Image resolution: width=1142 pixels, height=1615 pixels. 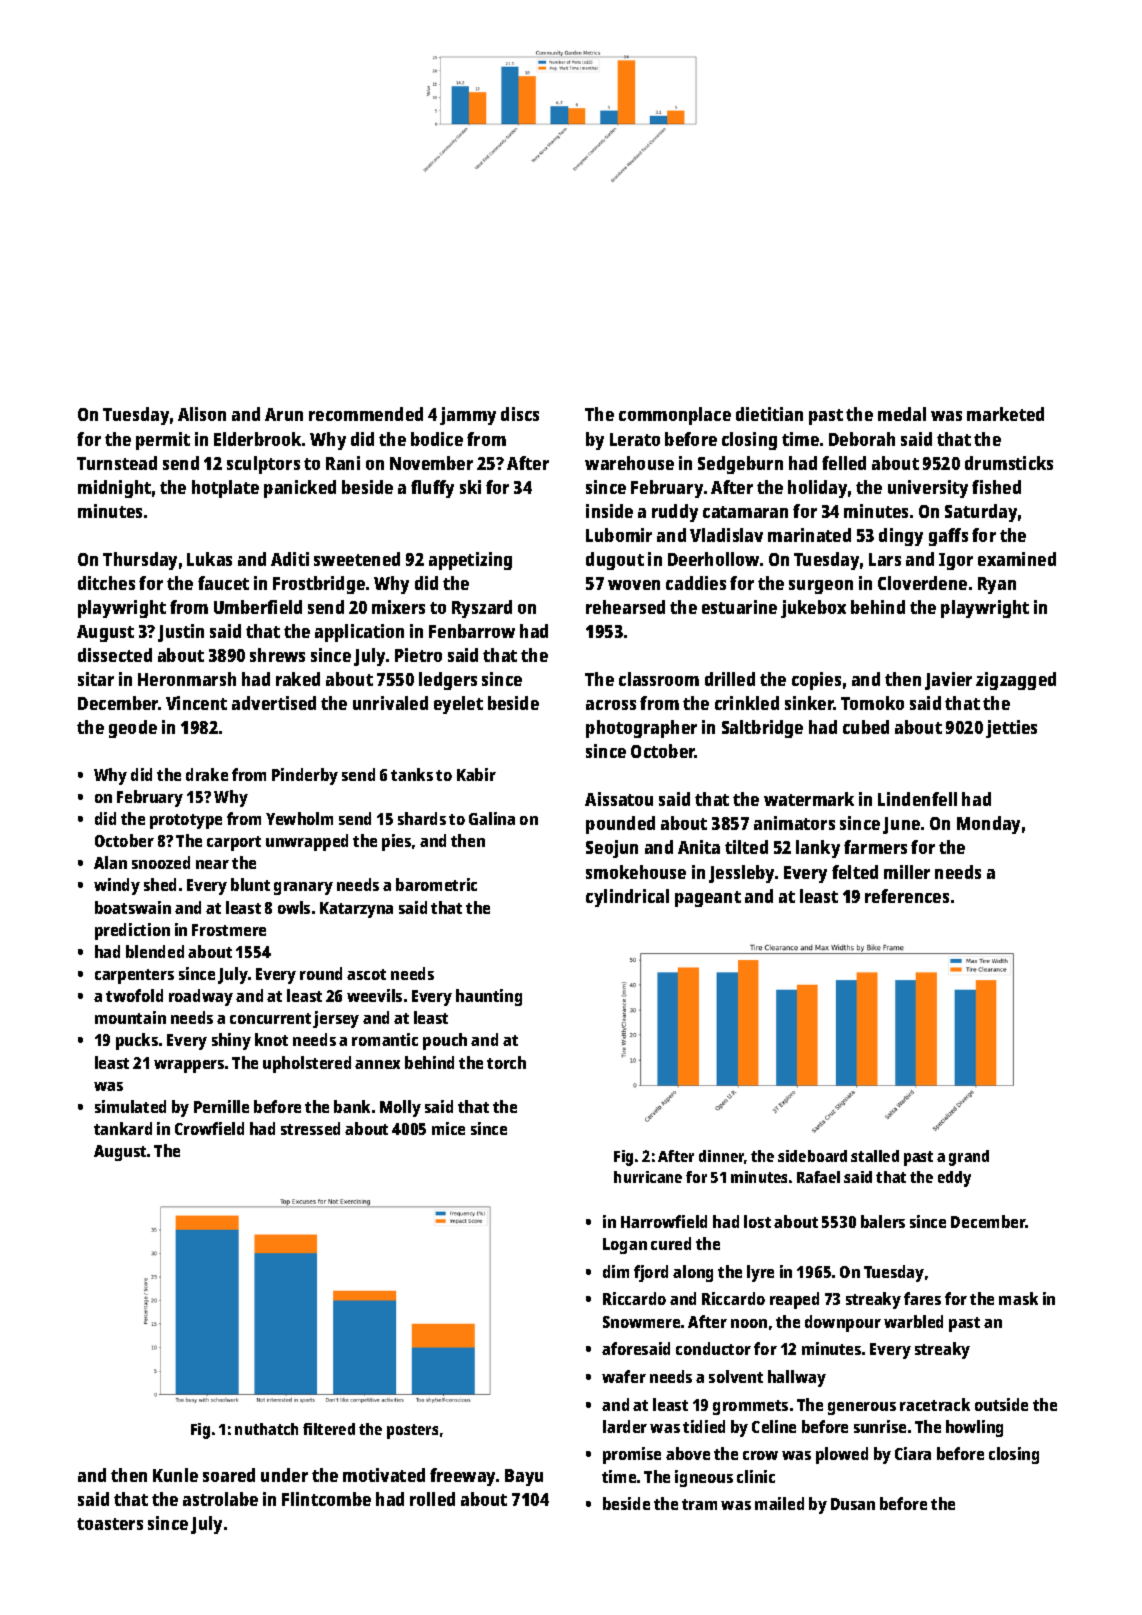 I want to click on appetizing, so click(x=470, y=561).
